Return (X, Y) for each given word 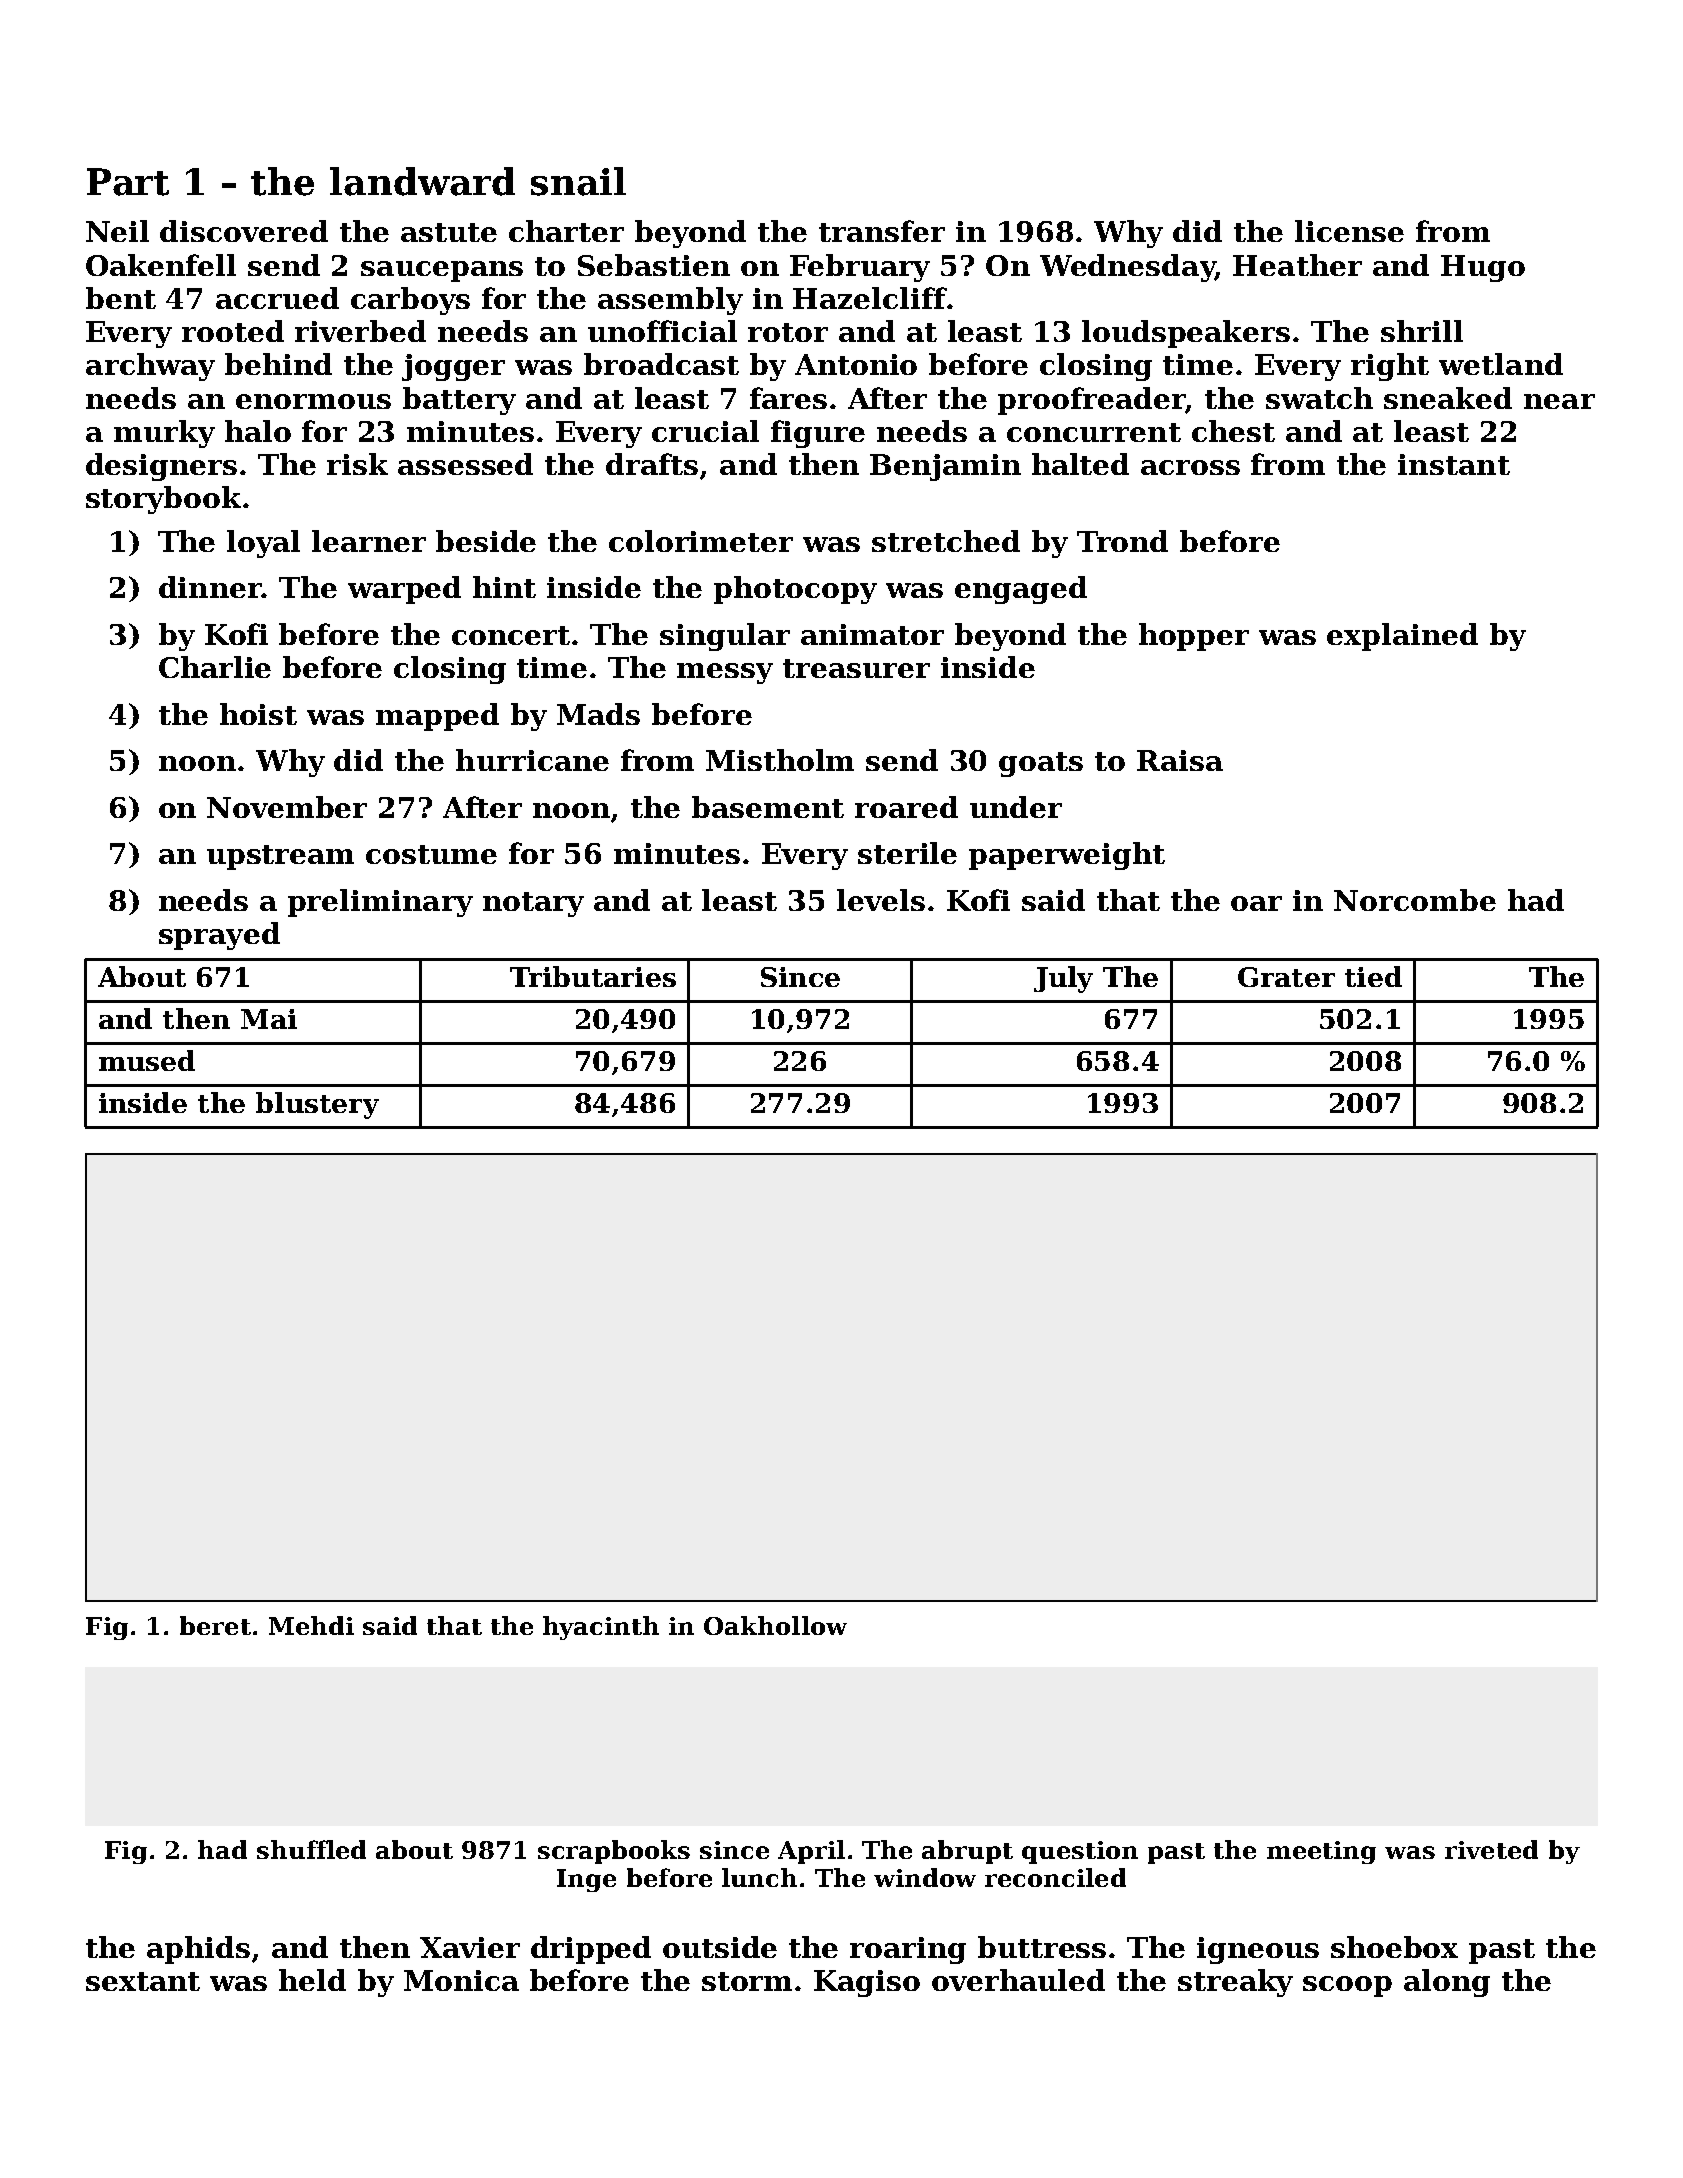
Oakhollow (775, 1625)
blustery (317, 1105)
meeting (1321, 1852)
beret (215, 1625)
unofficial (662, 331)
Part (128, 182)
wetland (1501, 364)
